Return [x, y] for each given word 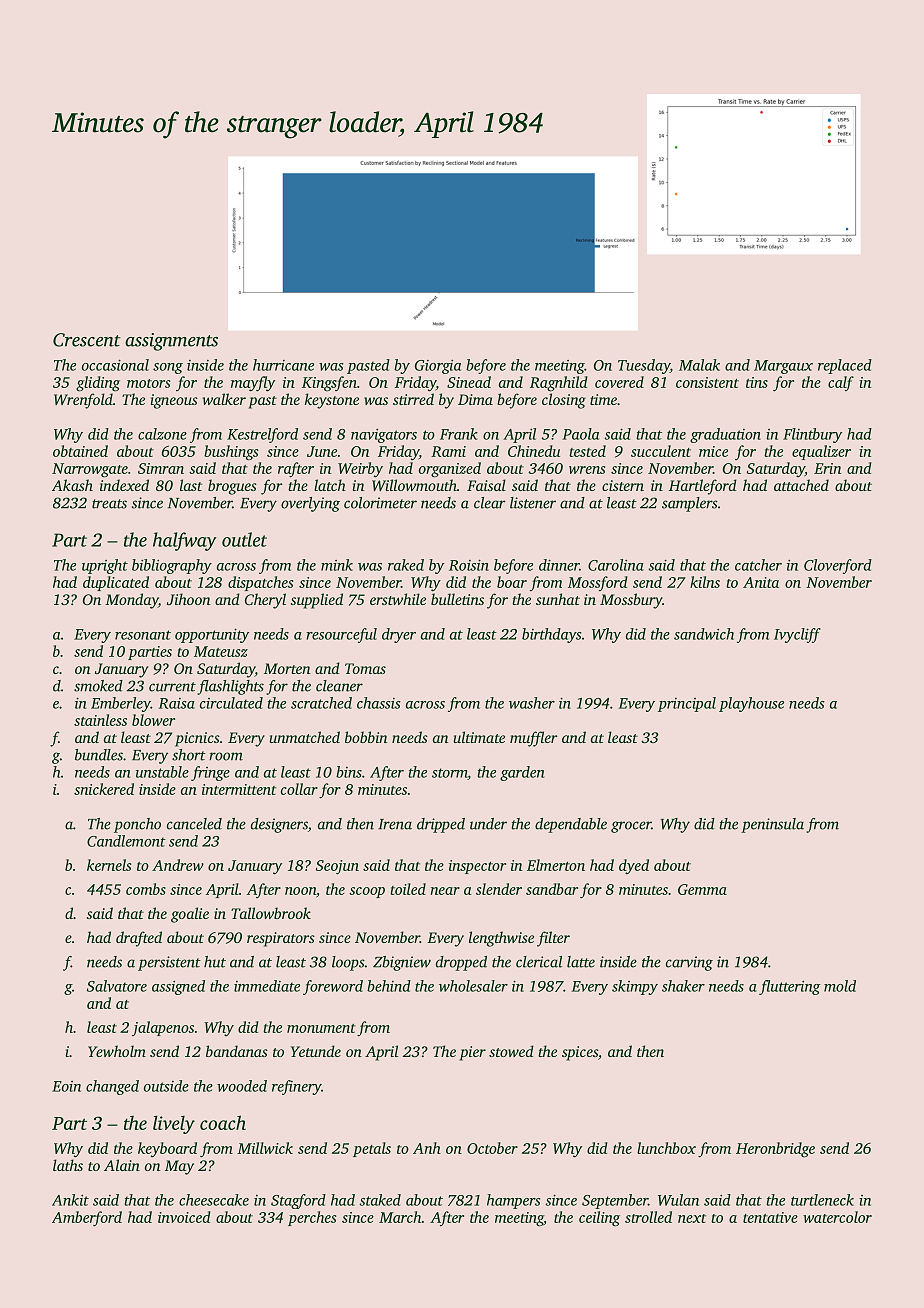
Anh [427, 1148]
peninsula [772, 825]
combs [146, 889]
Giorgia [438, 366]
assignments [171, 342]
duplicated [116, 583]
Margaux [783, 367]
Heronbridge [775, 1150]
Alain [122, 1165]
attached [801, 485]
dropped [461, 963]
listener [533, 503]
